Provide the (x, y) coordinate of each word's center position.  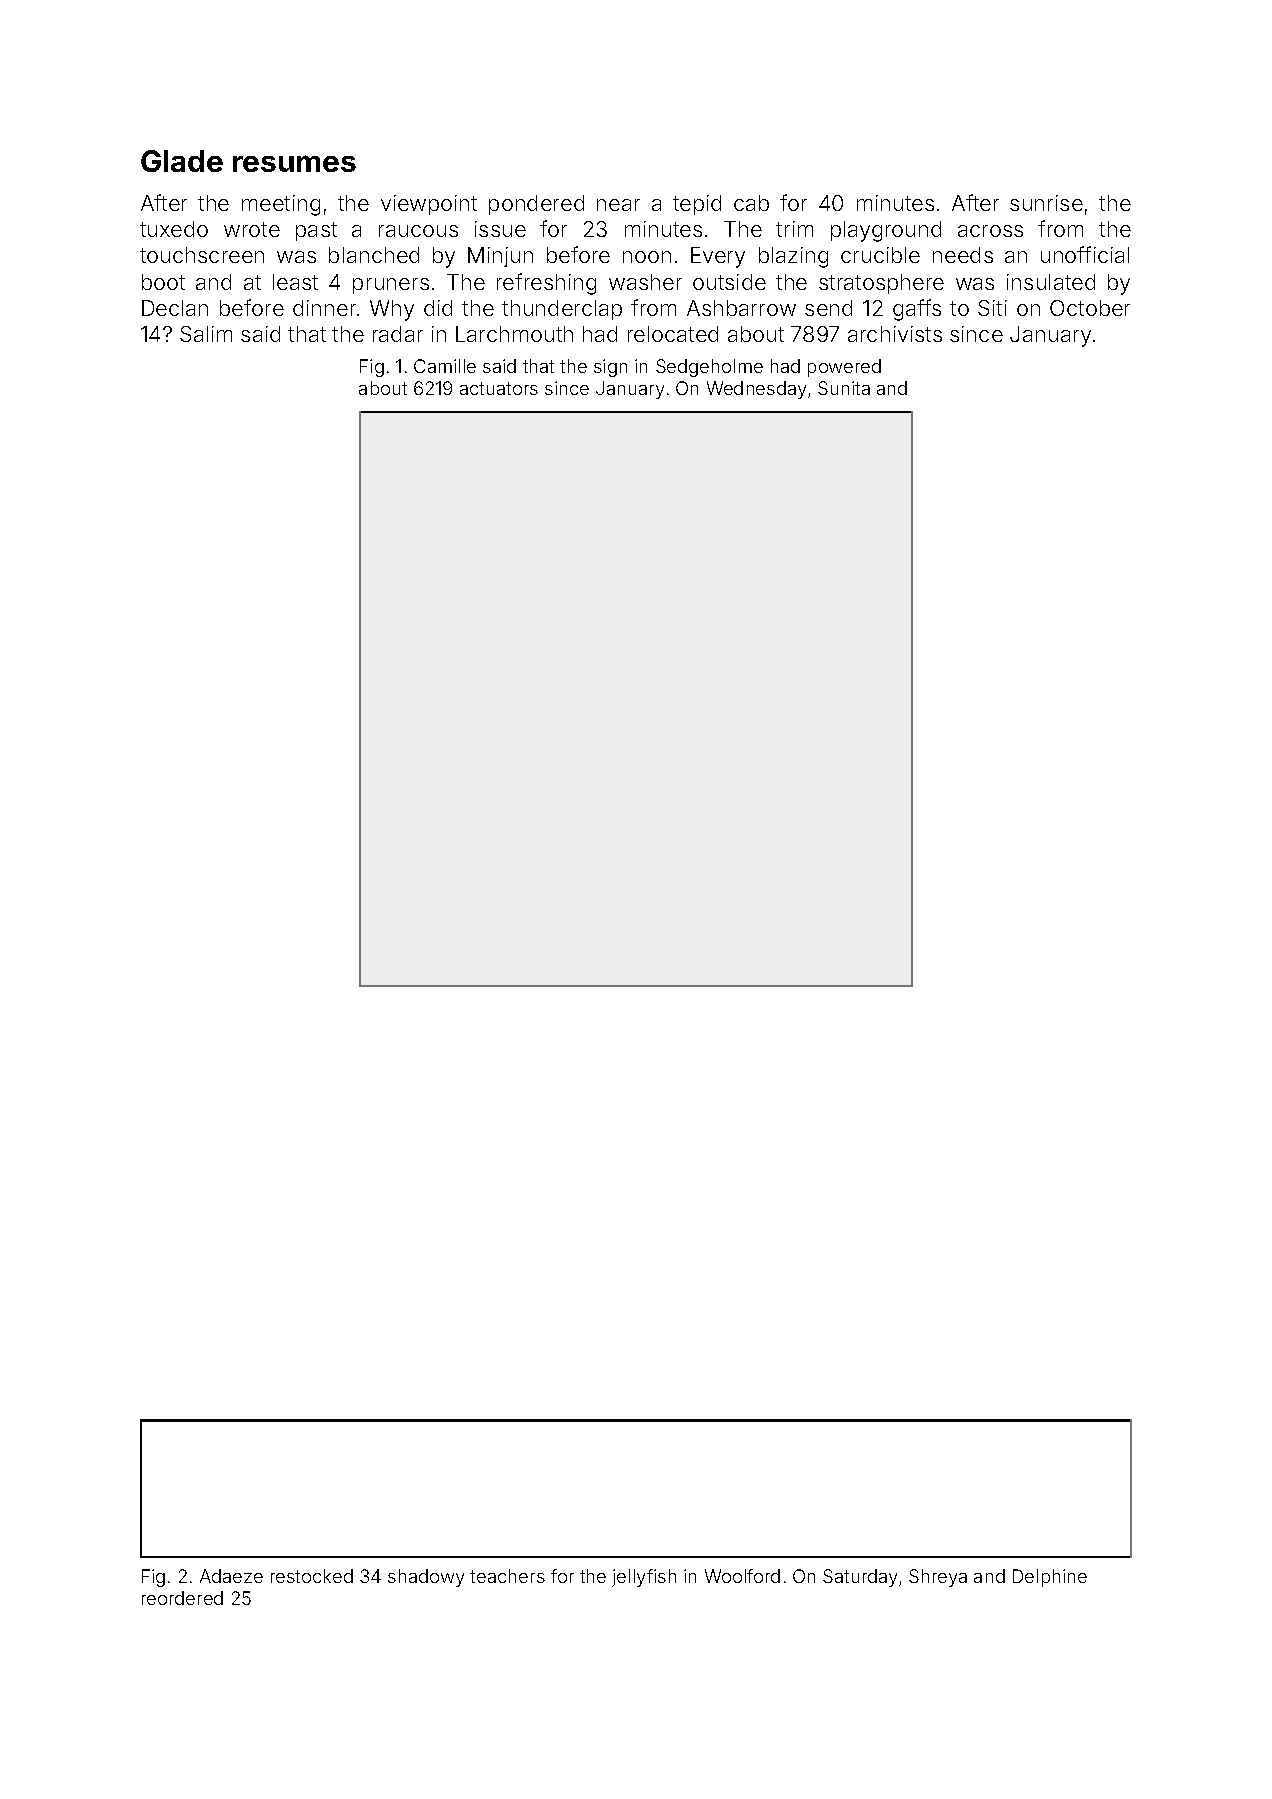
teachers (507, 1576)
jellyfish (644, 1578)
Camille (445, 366)
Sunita (844, 388)
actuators (499, 388)
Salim (206, 334)
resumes (294, 163)
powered (844, 368)
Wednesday (756, 390)
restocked (312, 1576)
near (618, 205)
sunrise (1046, 203)
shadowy (426, 1578)
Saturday (860, 1578)
